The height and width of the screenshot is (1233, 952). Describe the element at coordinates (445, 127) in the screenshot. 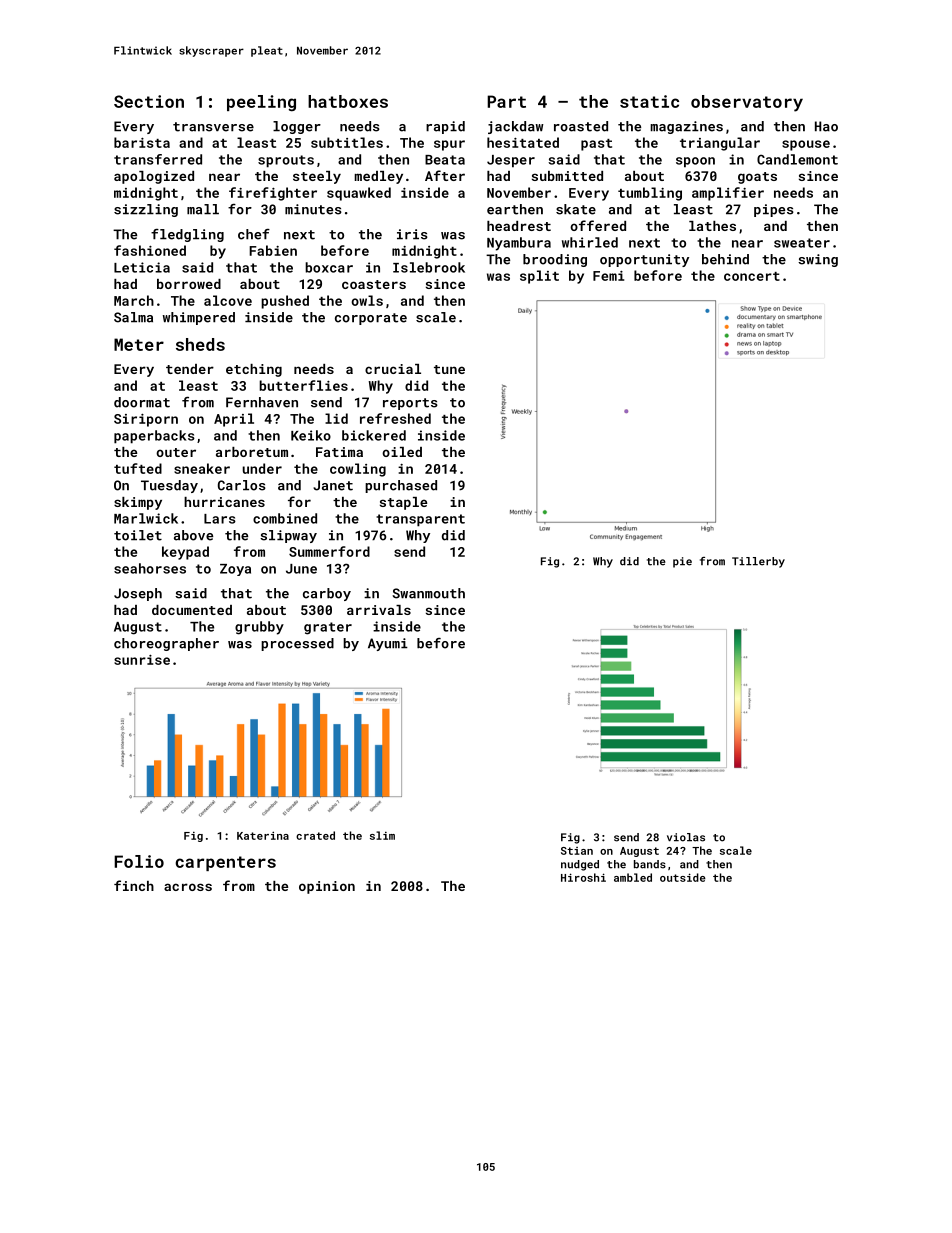

I see `rapid` at that location.
